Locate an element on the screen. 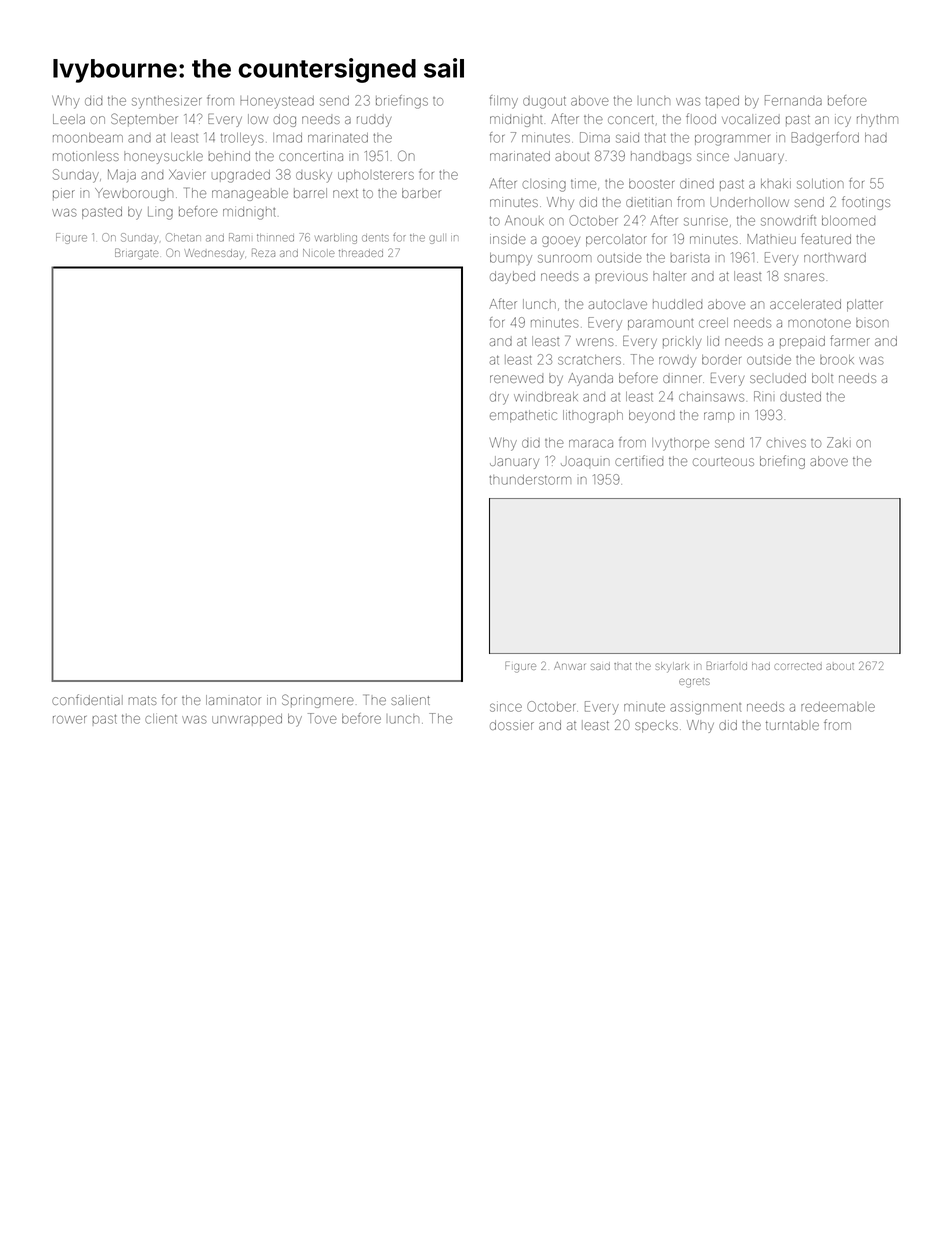 The width and height of the screenshot is (952, 1233). scratchers is located at coordinates (589, 360).
